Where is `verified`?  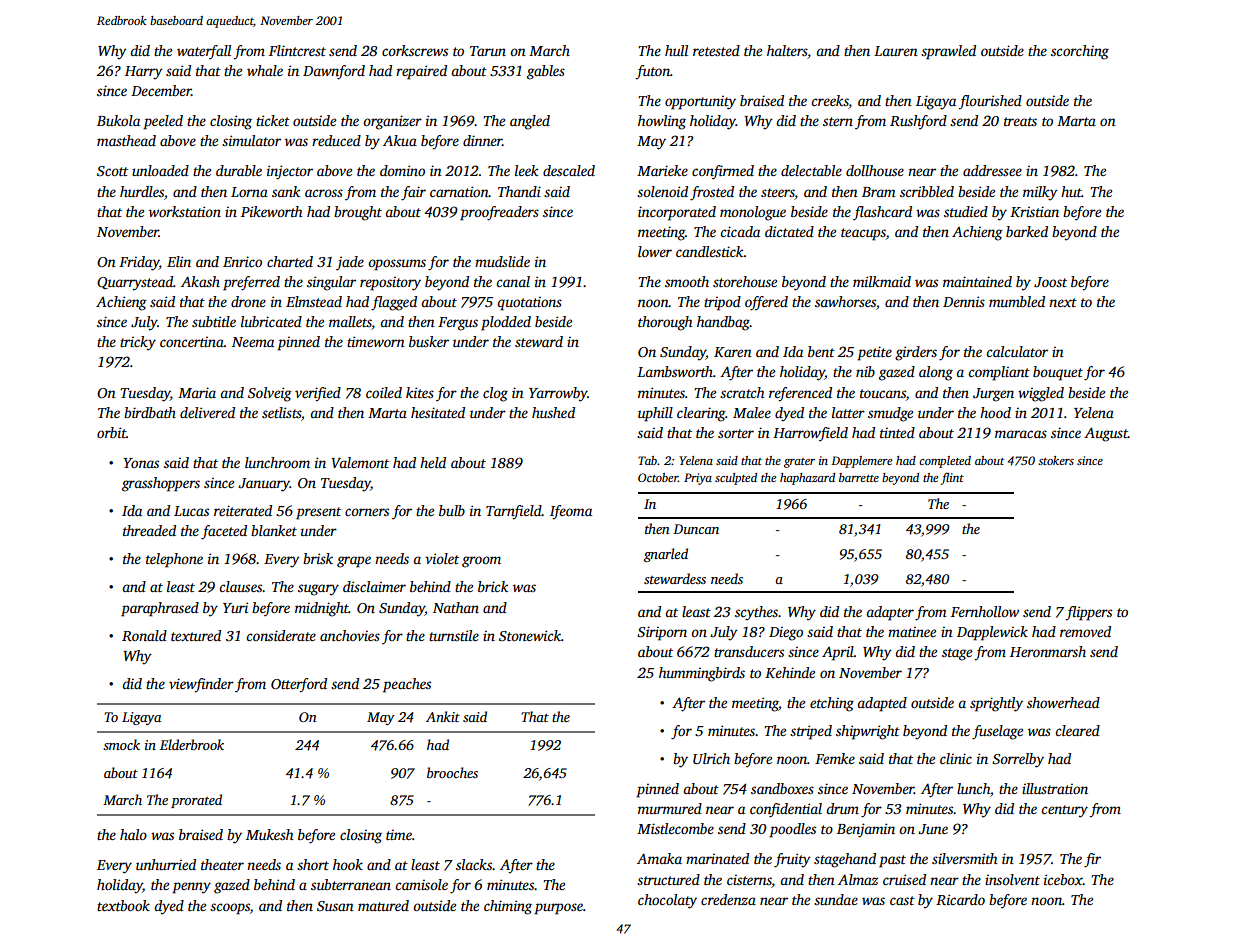 verified is located at coordinates (318, 394).
